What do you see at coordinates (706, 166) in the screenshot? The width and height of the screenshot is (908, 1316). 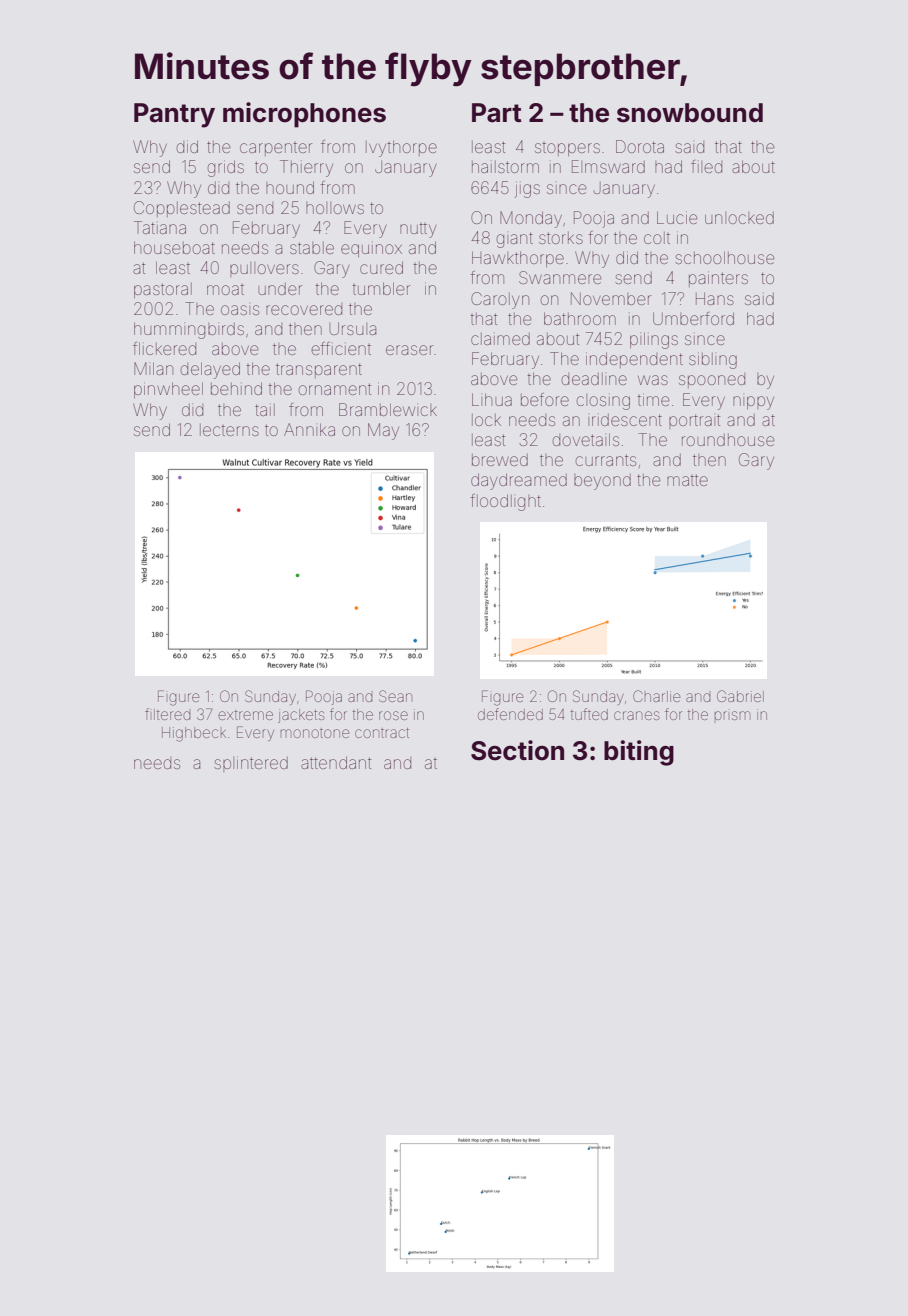 I see `filed` at bounding box center [706, 166].
